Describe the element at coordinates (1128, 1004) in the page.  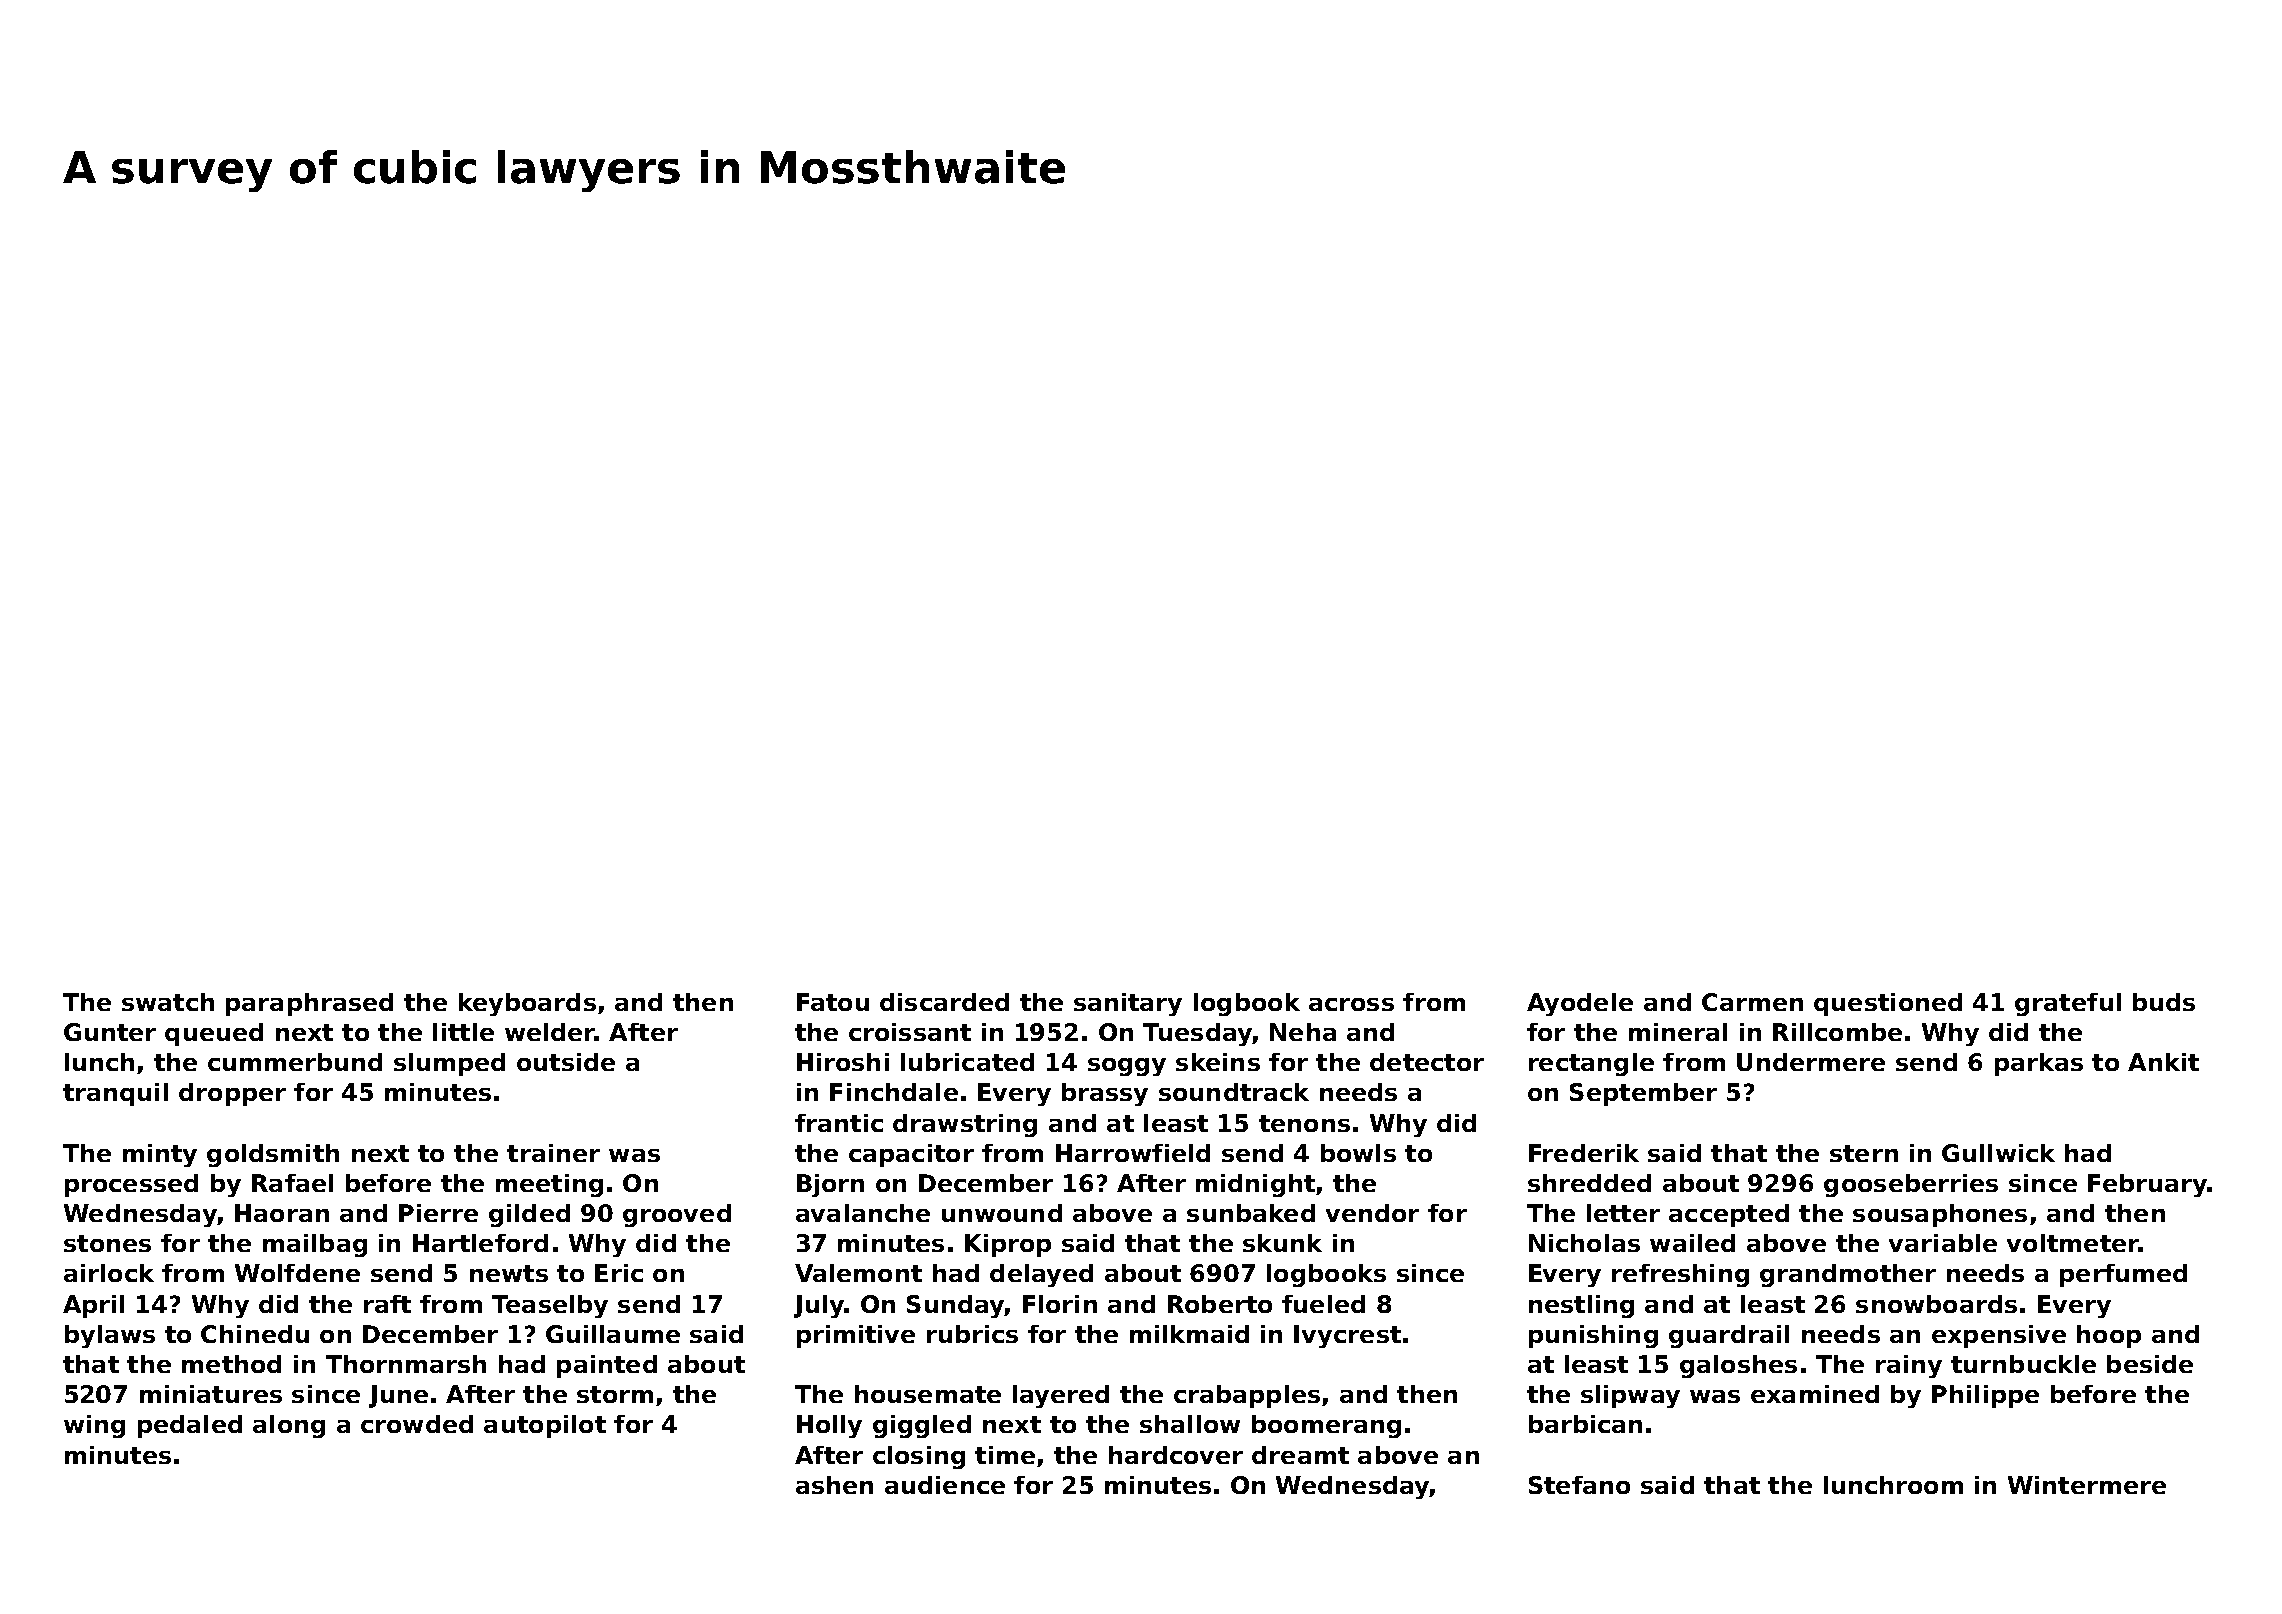
I see `sanitary` at that location.
